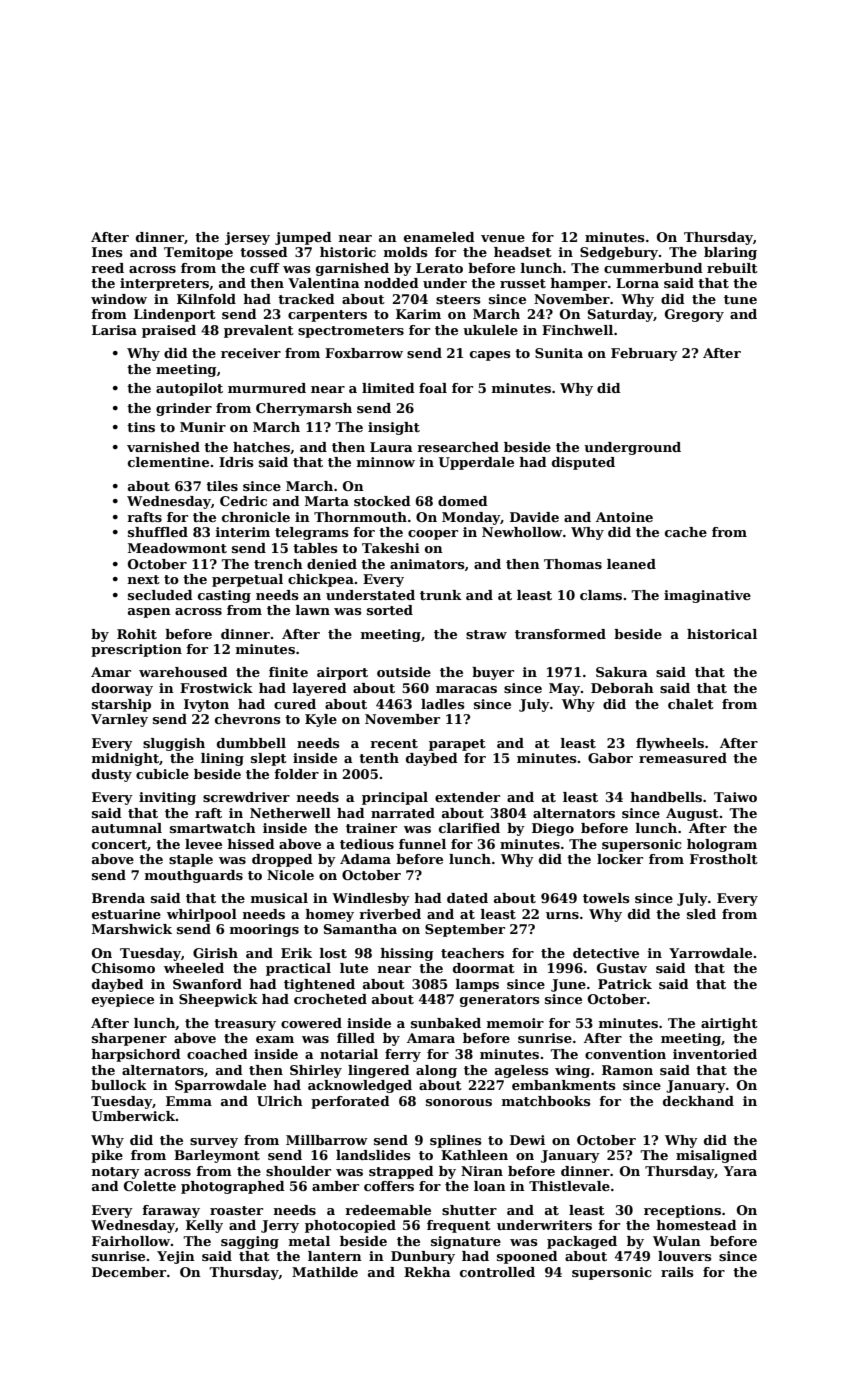 The width and height of the screenshot is (849, 1400). Describe the element at coordinates (465, 930) in the screenshot. I see `September` at that location.
